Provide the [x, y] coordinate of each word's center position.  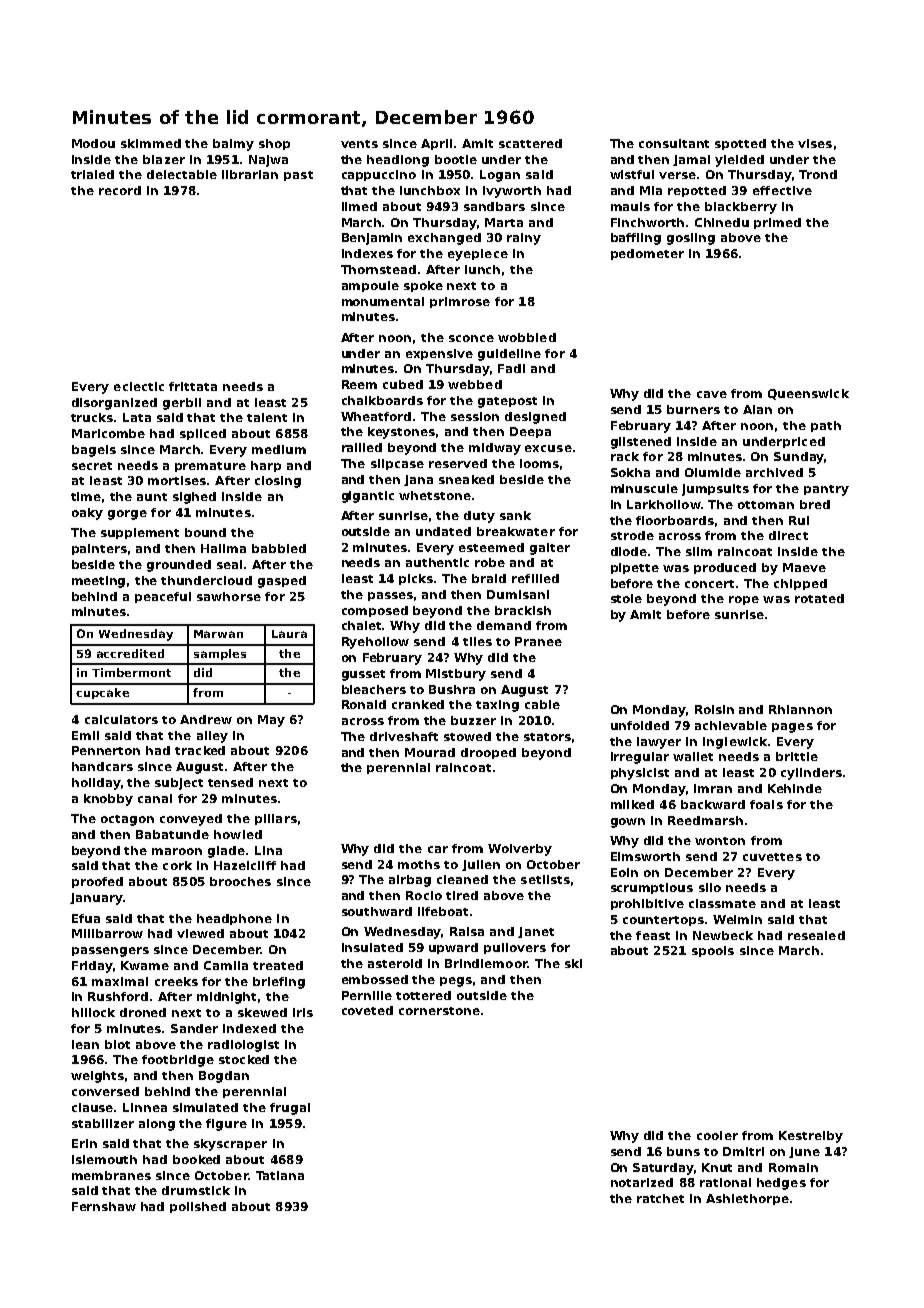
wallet [693, 756]
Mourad [430, 752]
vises [815, 143]
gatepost [507, 402]
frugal [290, 1109]
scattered [530, 143]
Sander [194, 1028]
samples [220, 654]
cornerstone [439, 1011]
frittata [193, 386]
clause [93, 1107]
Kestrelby [811, 1137]
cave [712, 394]
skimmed [151, 143]
